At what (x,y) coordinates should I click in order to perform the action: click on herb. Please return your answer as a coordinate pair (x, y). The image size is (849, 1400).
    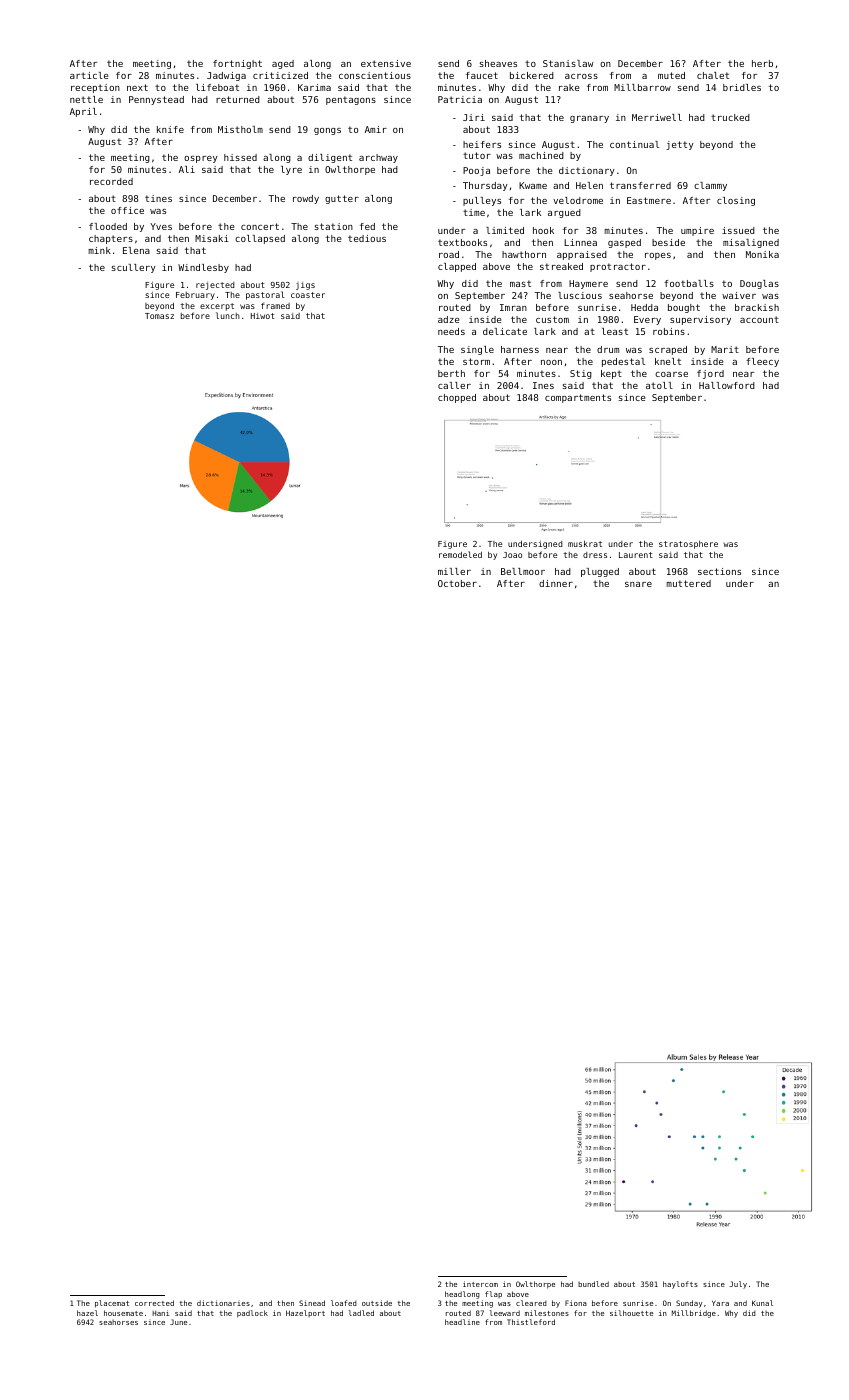
    Looking at the image, I should click on (762, 63).
